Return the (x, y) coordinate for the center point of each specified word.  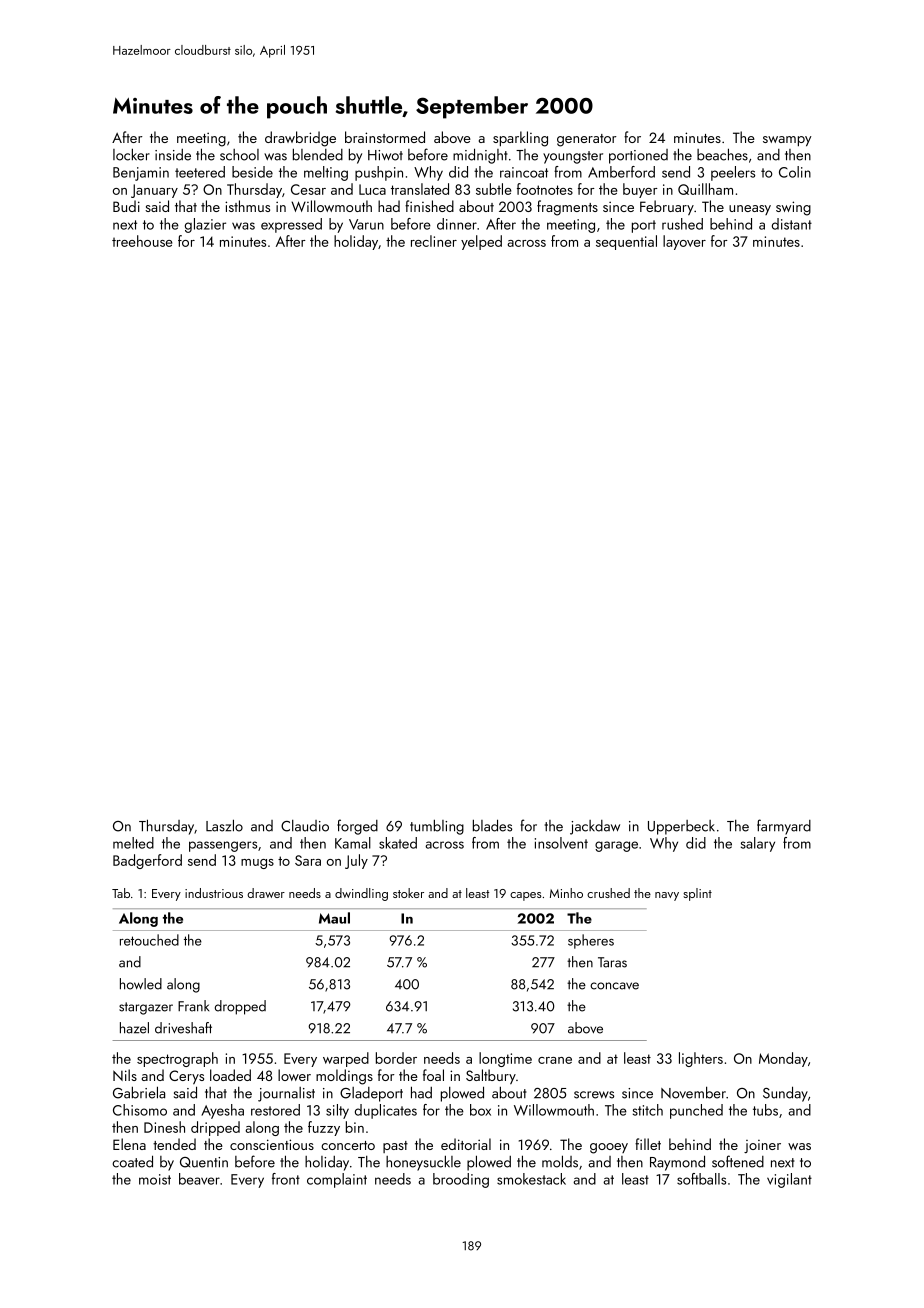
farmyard (784, 827)
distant (792, 224)
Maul (334, 918)
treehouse (142, 241)
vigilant (789, 1180)
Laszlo (224, 825)
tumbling (437, 827)
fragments (567, 208)
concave (614, 986)
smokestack (531, 1179)
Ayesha (222, 1111)
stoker (408, 893)
